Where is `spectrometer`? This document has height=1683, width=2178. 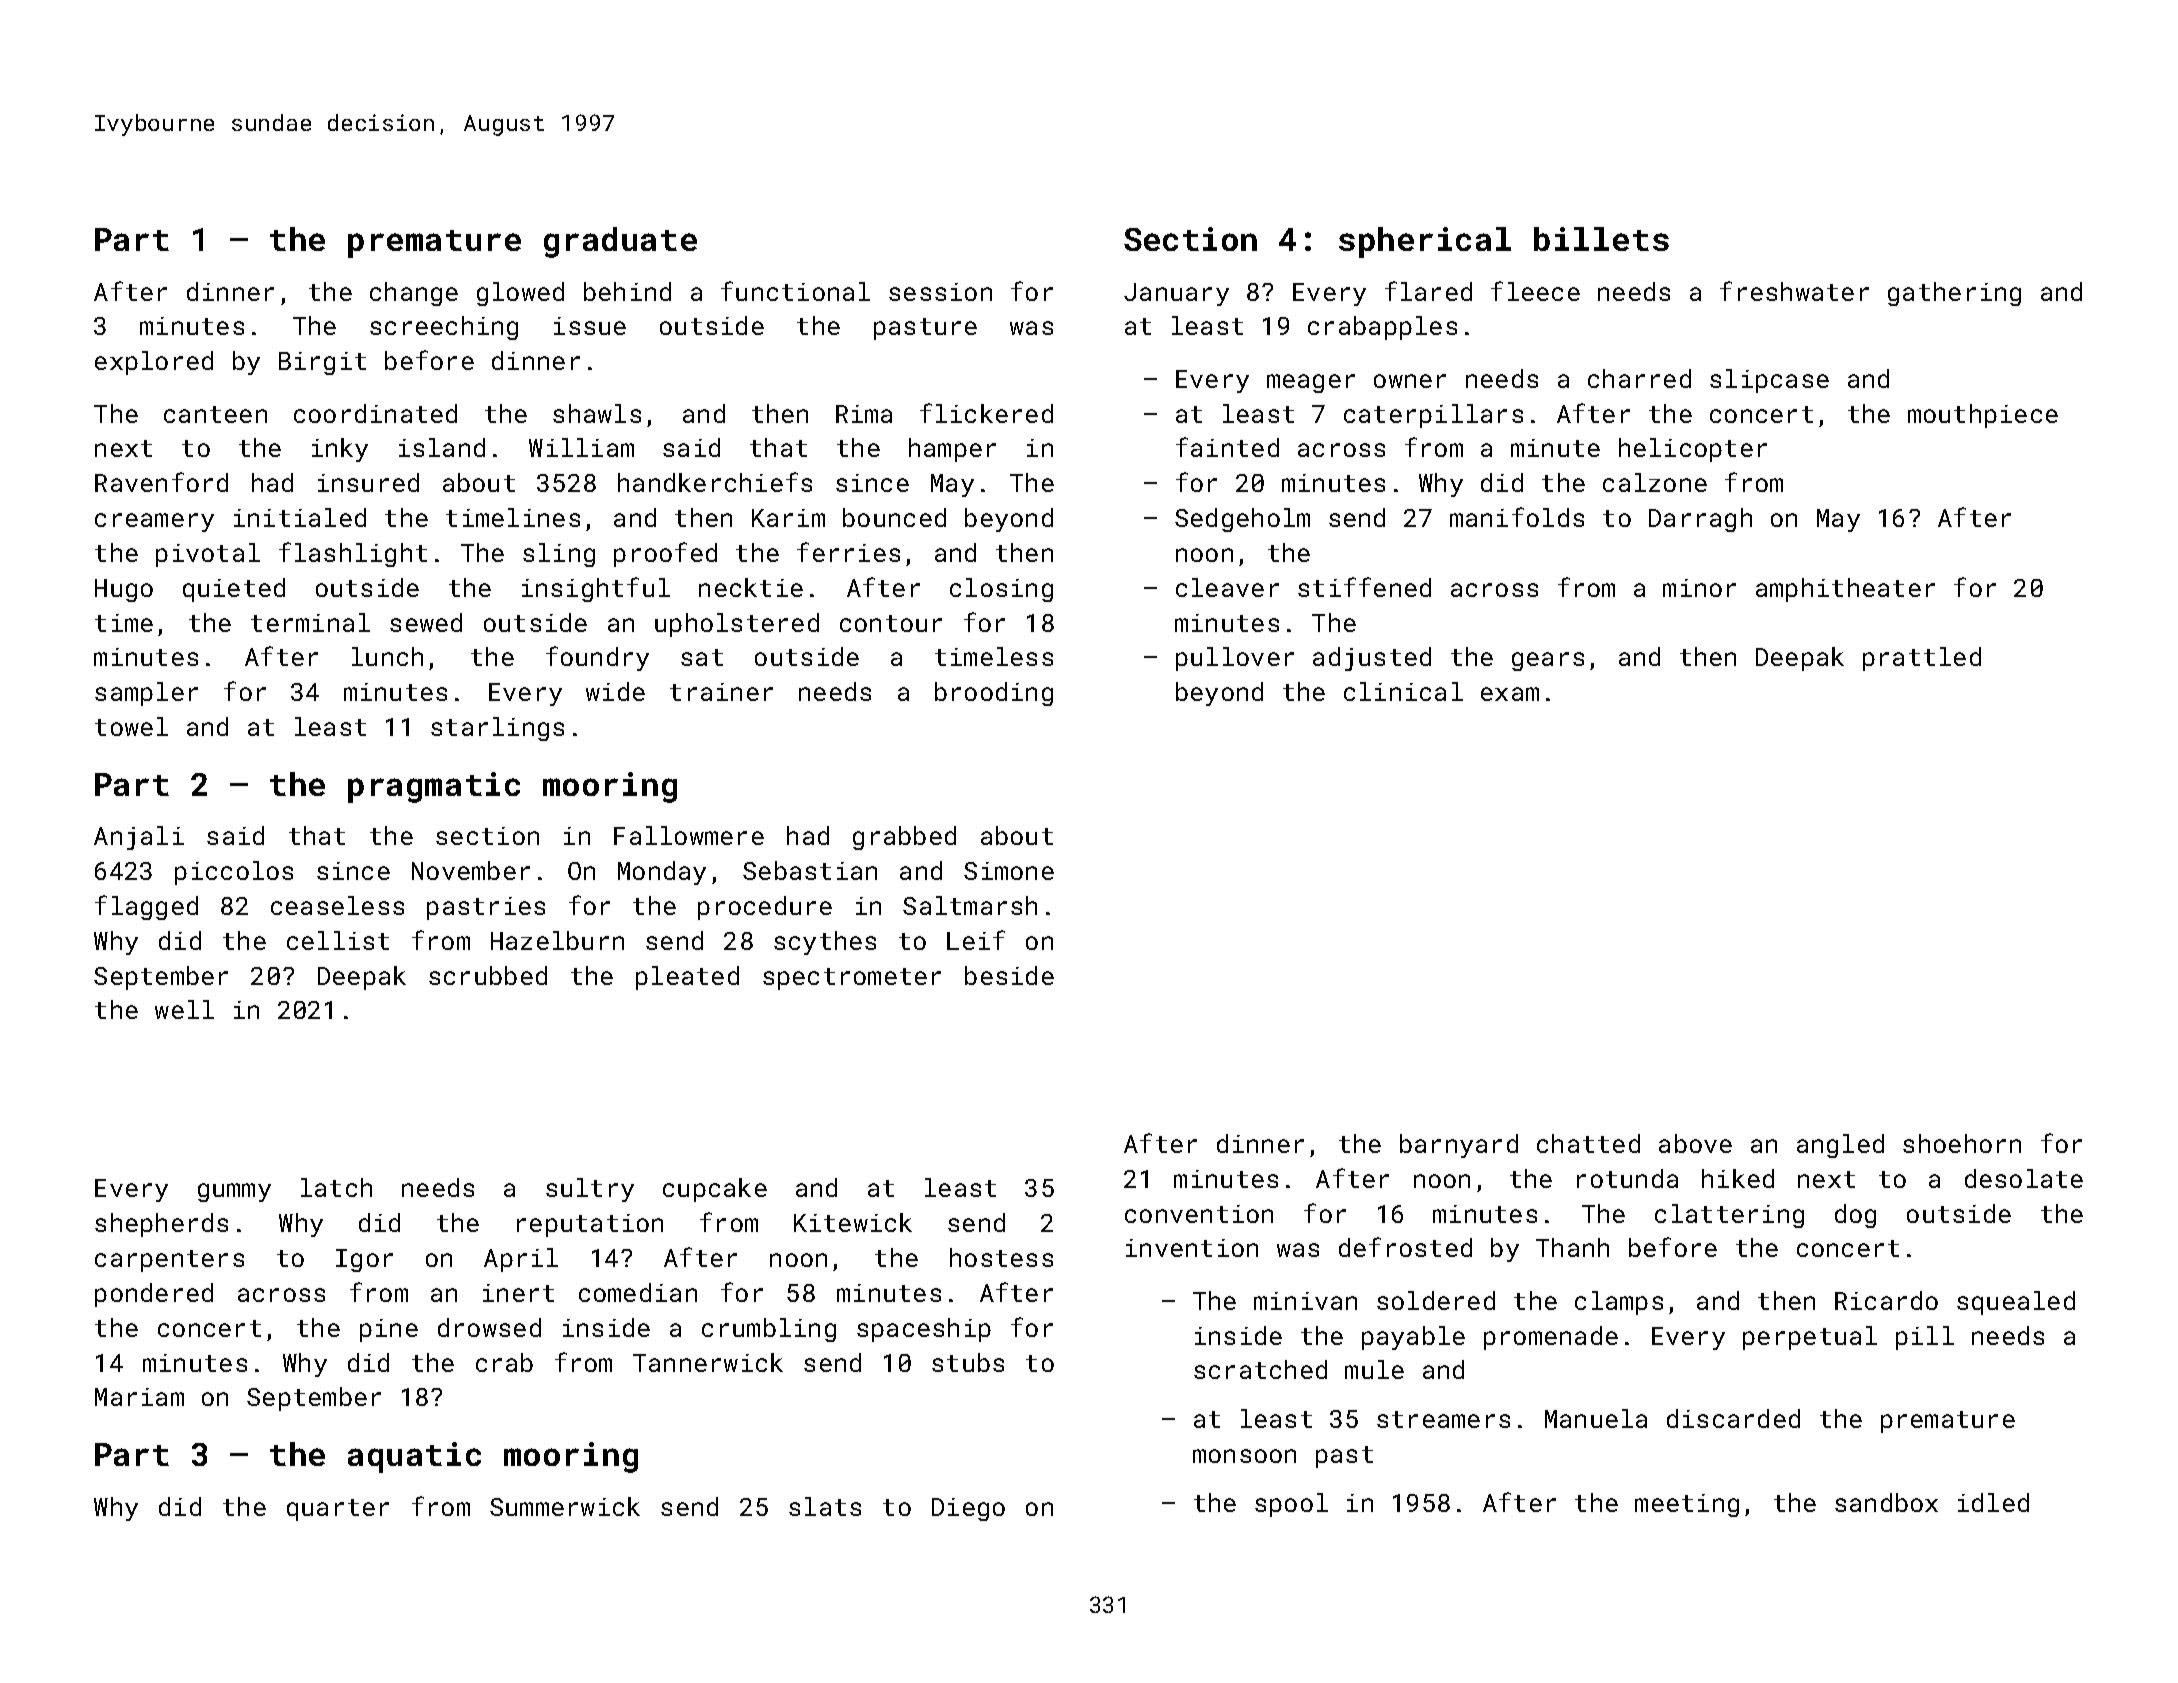 spectrometer is located at coordinates (852, 979).
